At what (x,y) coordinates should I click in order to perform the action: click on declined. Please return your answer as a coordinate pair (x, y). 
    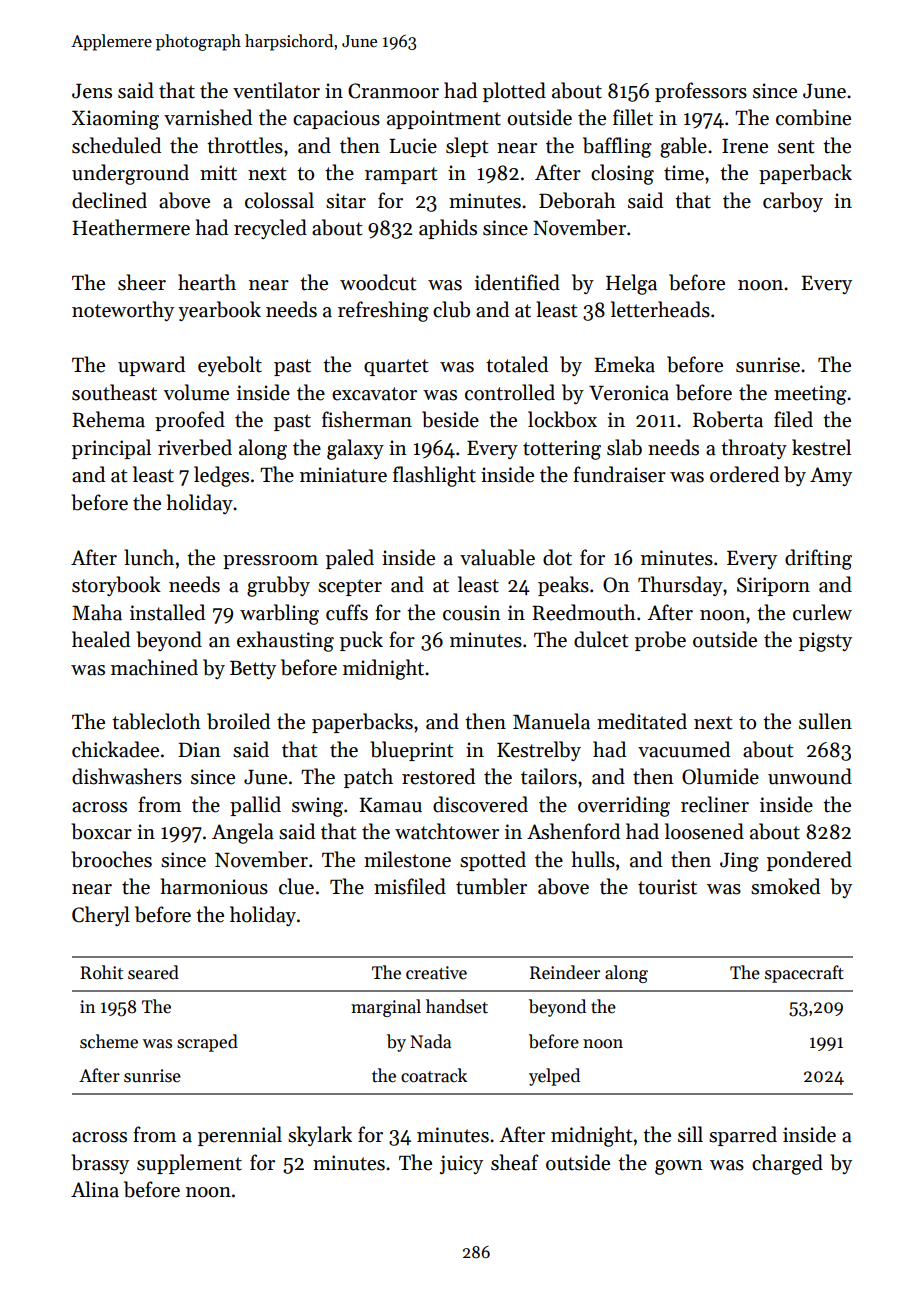
    Looking at the image, I should click on (109, 200).
